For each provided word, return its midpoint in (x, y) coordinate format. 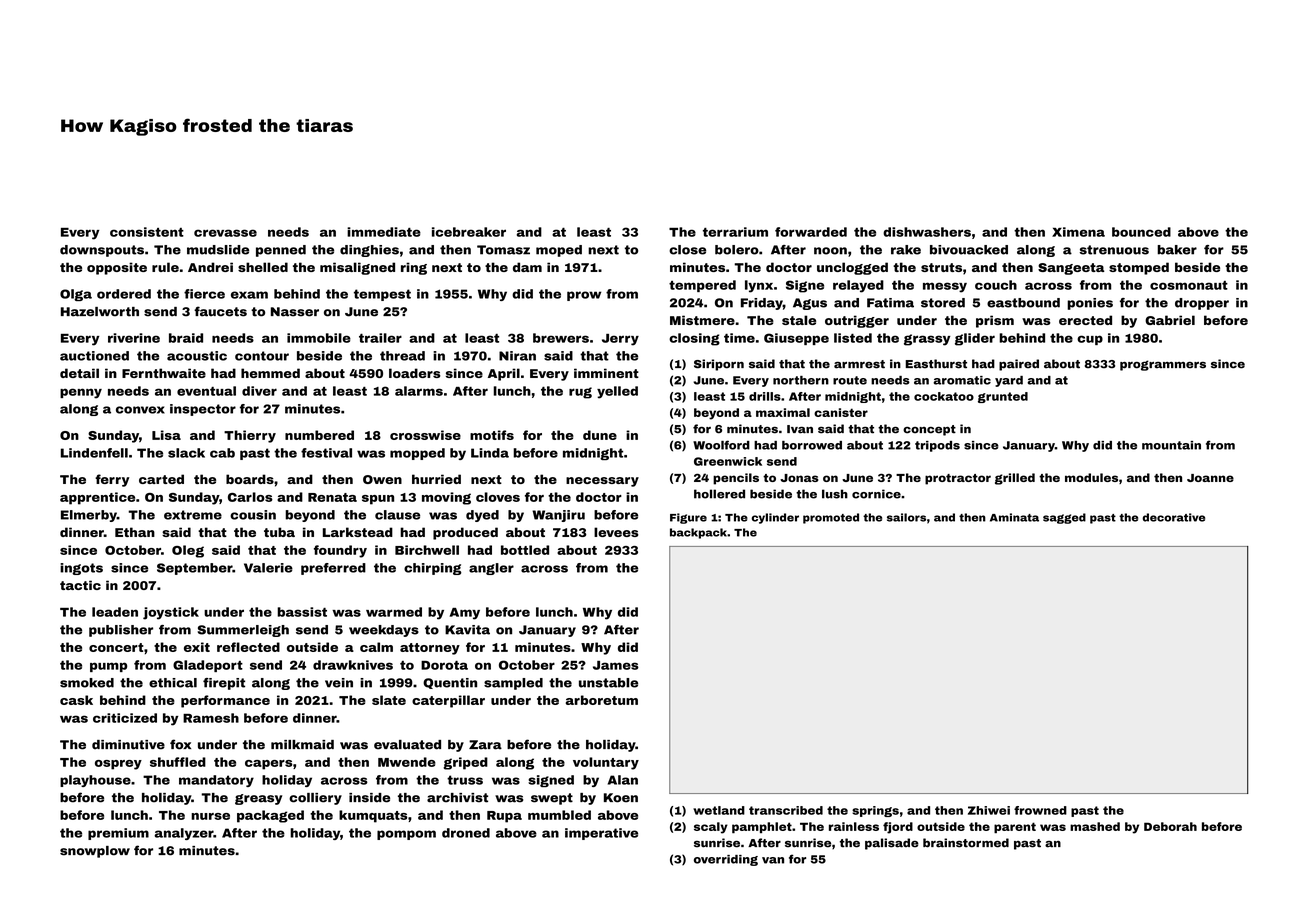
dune (600, 435)
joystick (171, 613)
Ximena (1078, 232)
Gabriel (1170, 320)
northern (801, 380)
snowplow (95, 852)
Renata (332, 497)
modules (1091, 477)
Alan (623, 780)
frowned (1040, 810)
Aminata (1014, 517)
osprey (118, 765)
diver (259, 391)
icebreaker (469, 232)
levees (616, 532)
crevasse (225, 233)
